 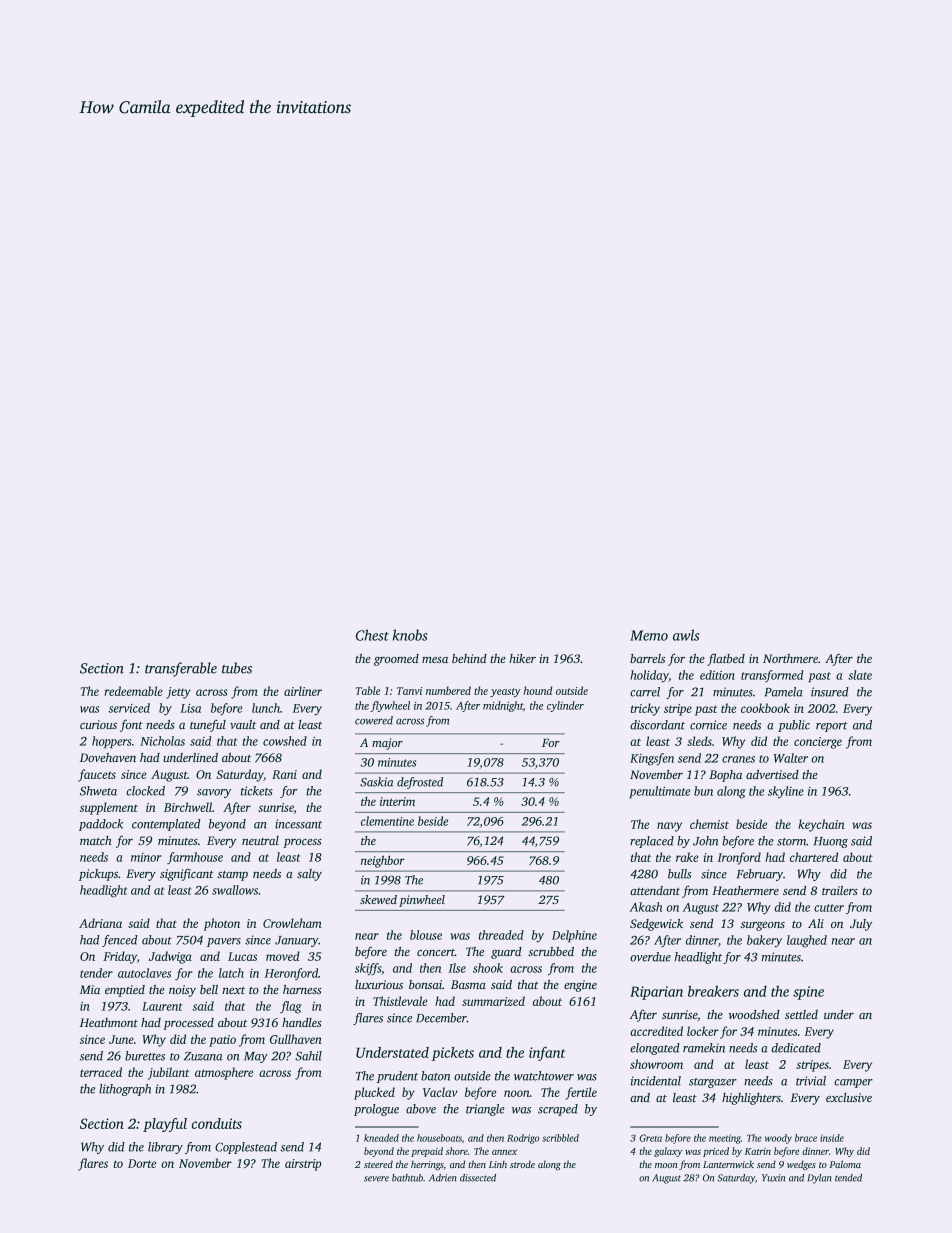 I want to click on awls, so click(x=686, y=635).
